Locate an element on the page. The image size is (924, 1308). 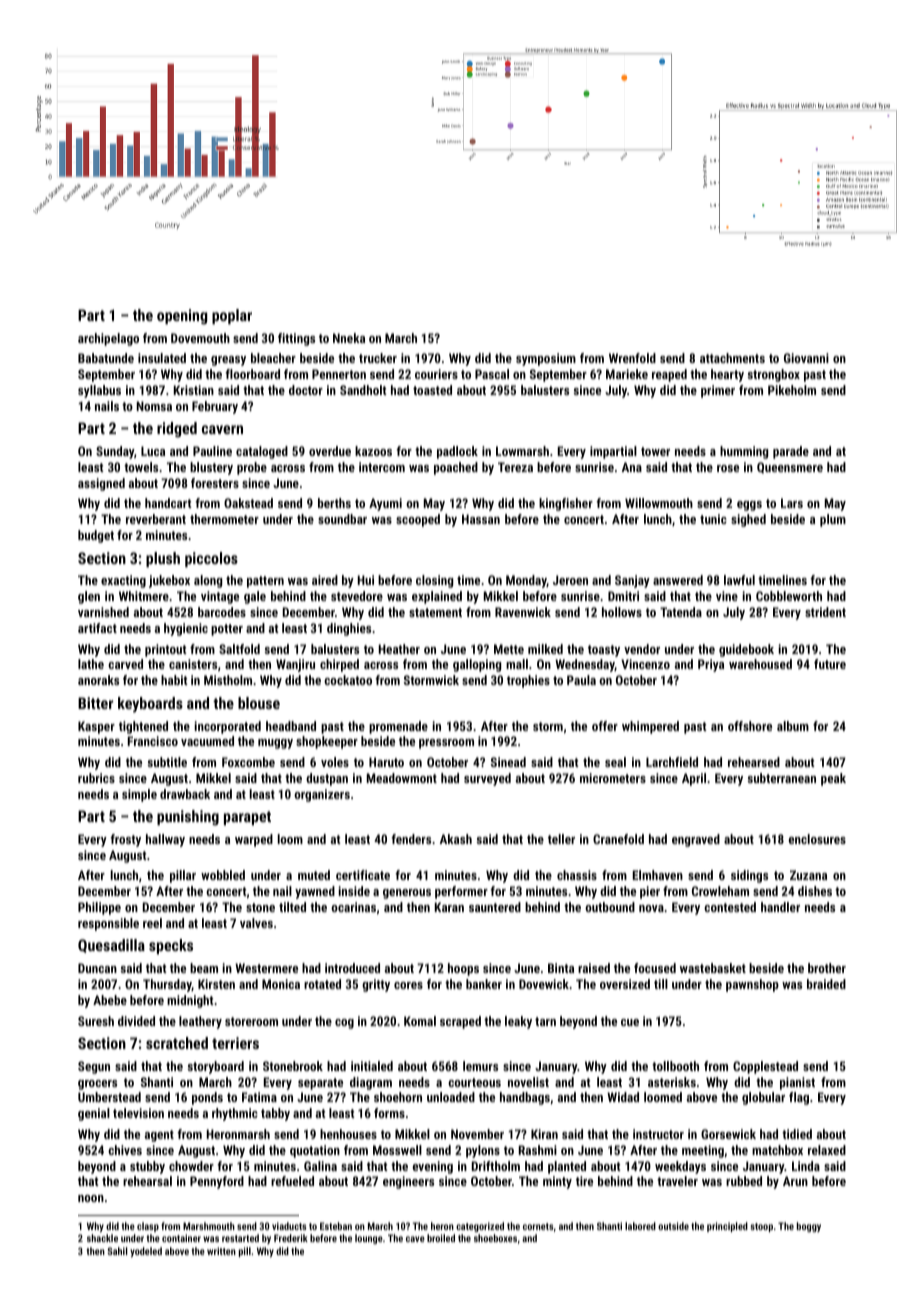
symposium is located at coordinates (546, 359).
